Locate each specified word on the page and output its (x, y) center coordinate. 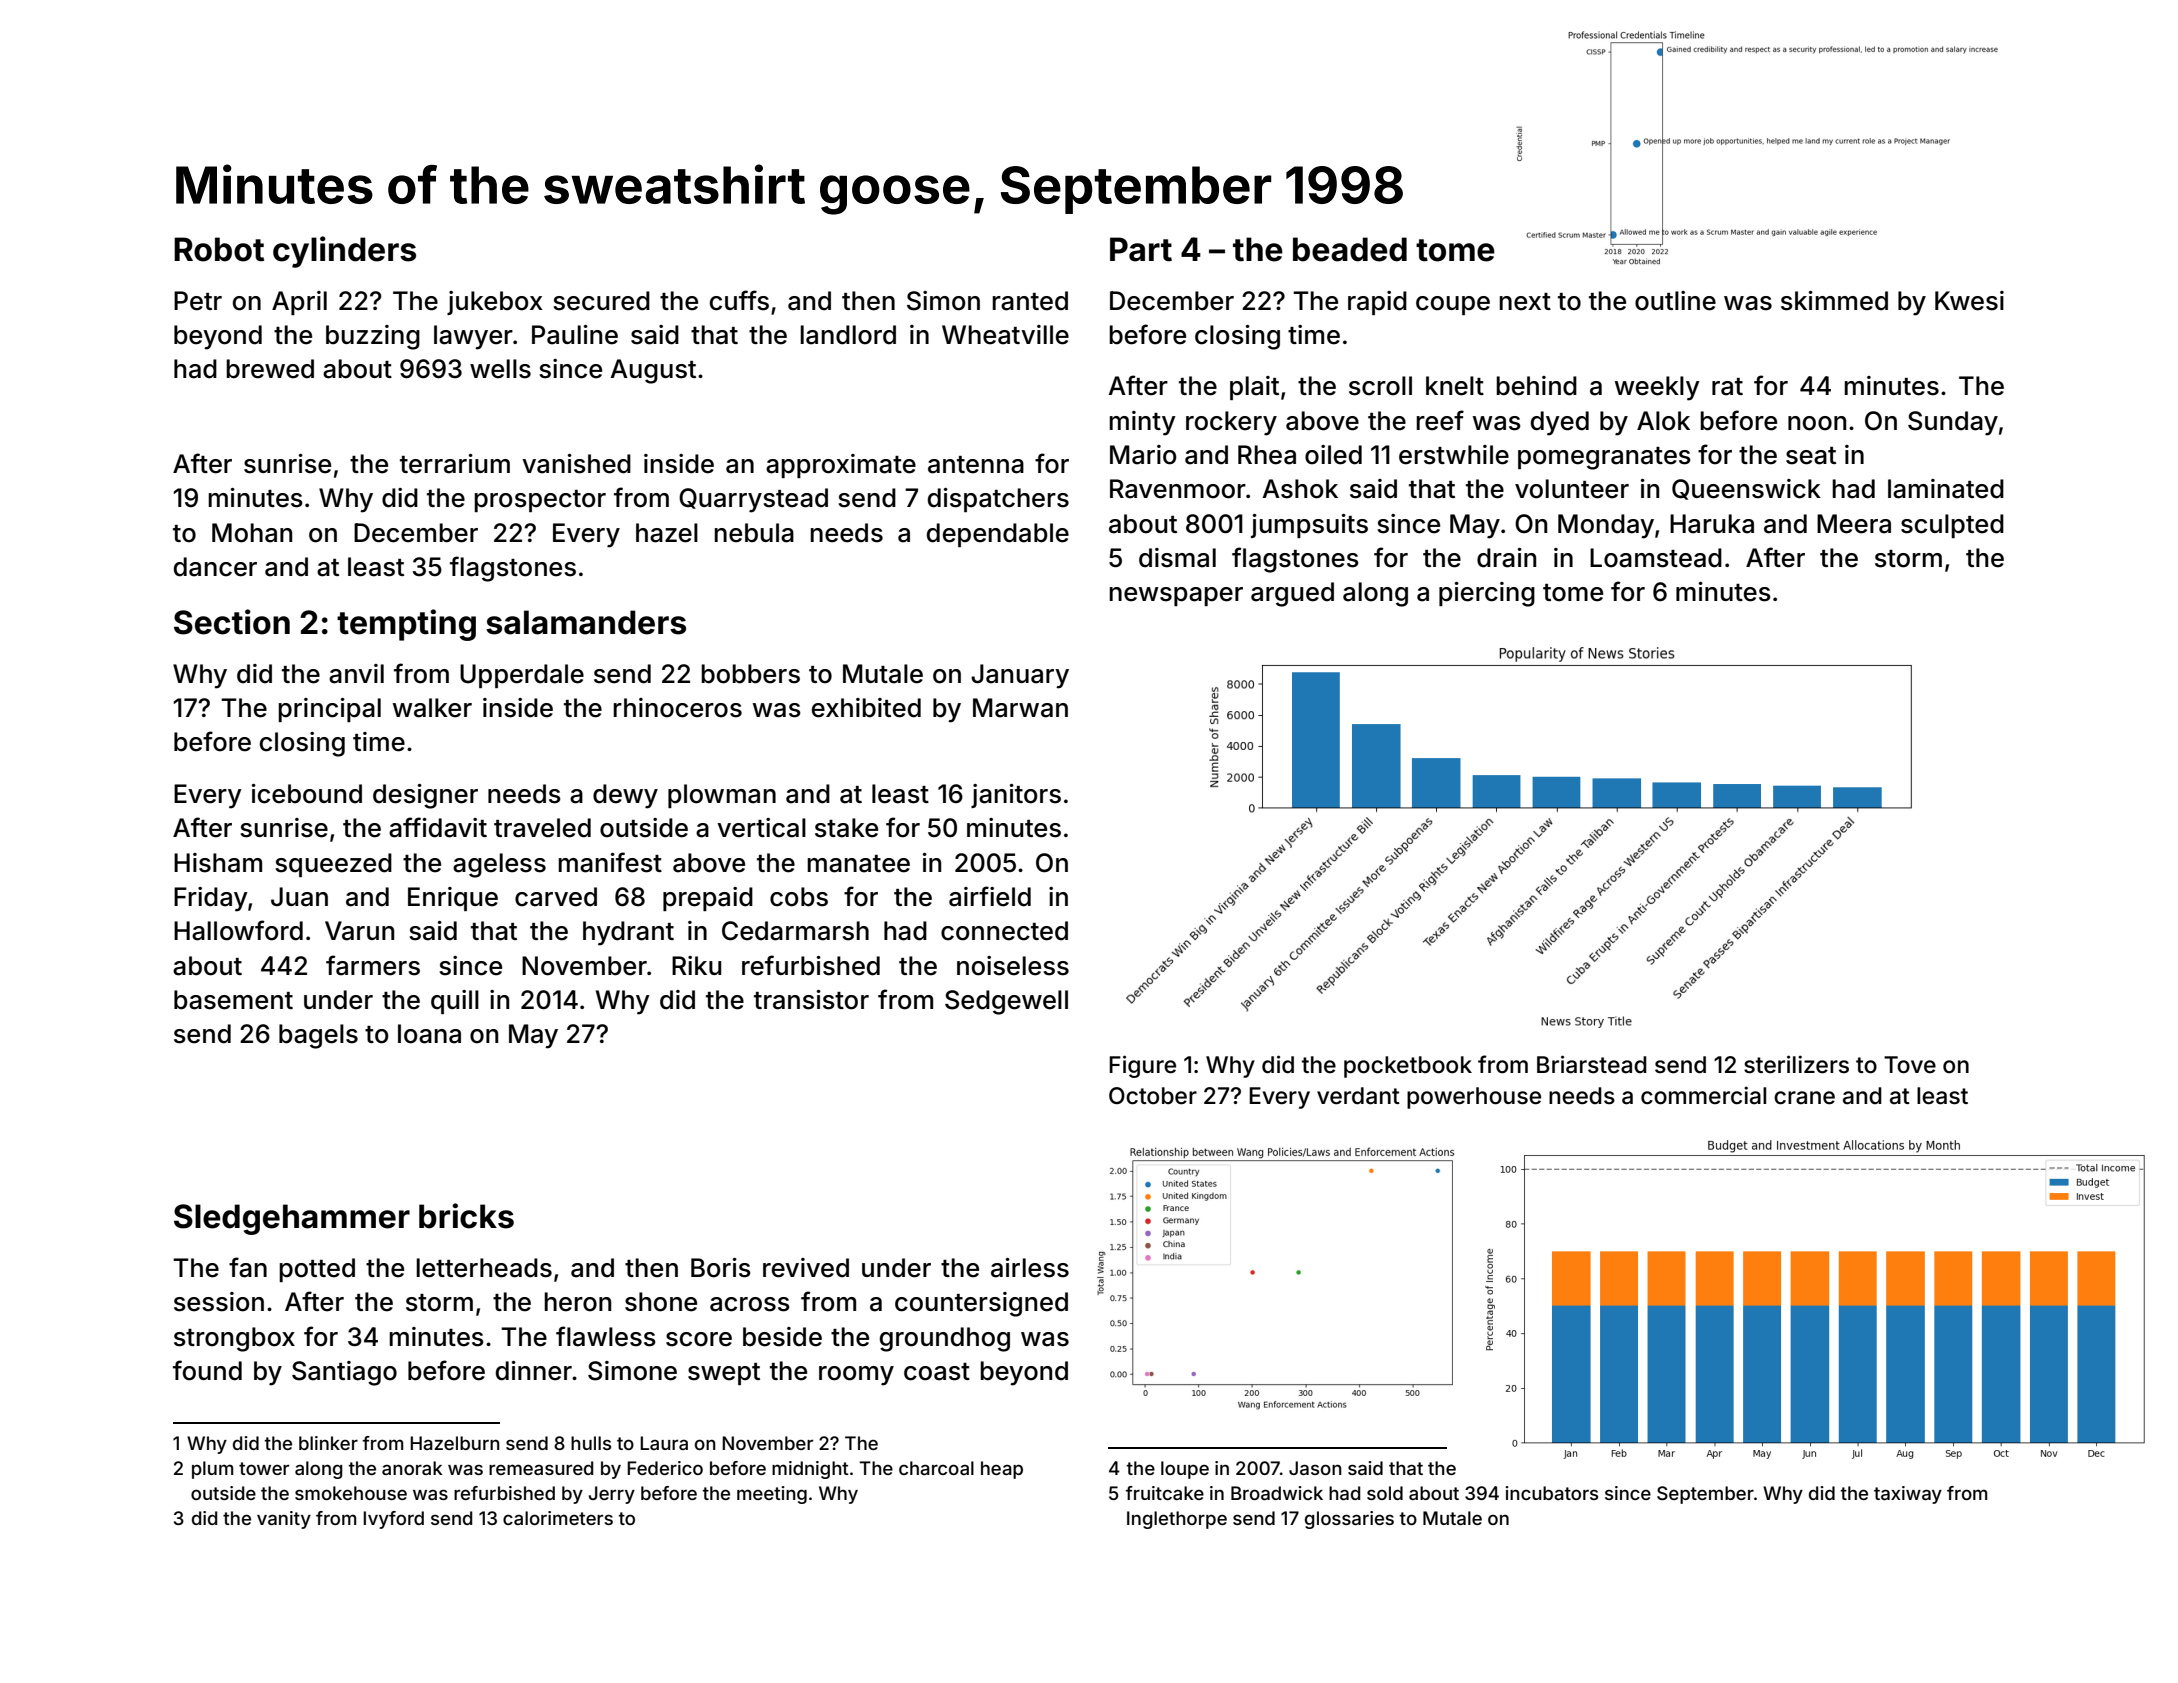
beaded (1350, 249)
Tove (1910, 1065)
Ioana (429, 1034)
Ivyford (393, 1520)
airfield (990, 896)
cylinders (344, 252)
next (1525, 302)
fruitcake (1165, 1493)
